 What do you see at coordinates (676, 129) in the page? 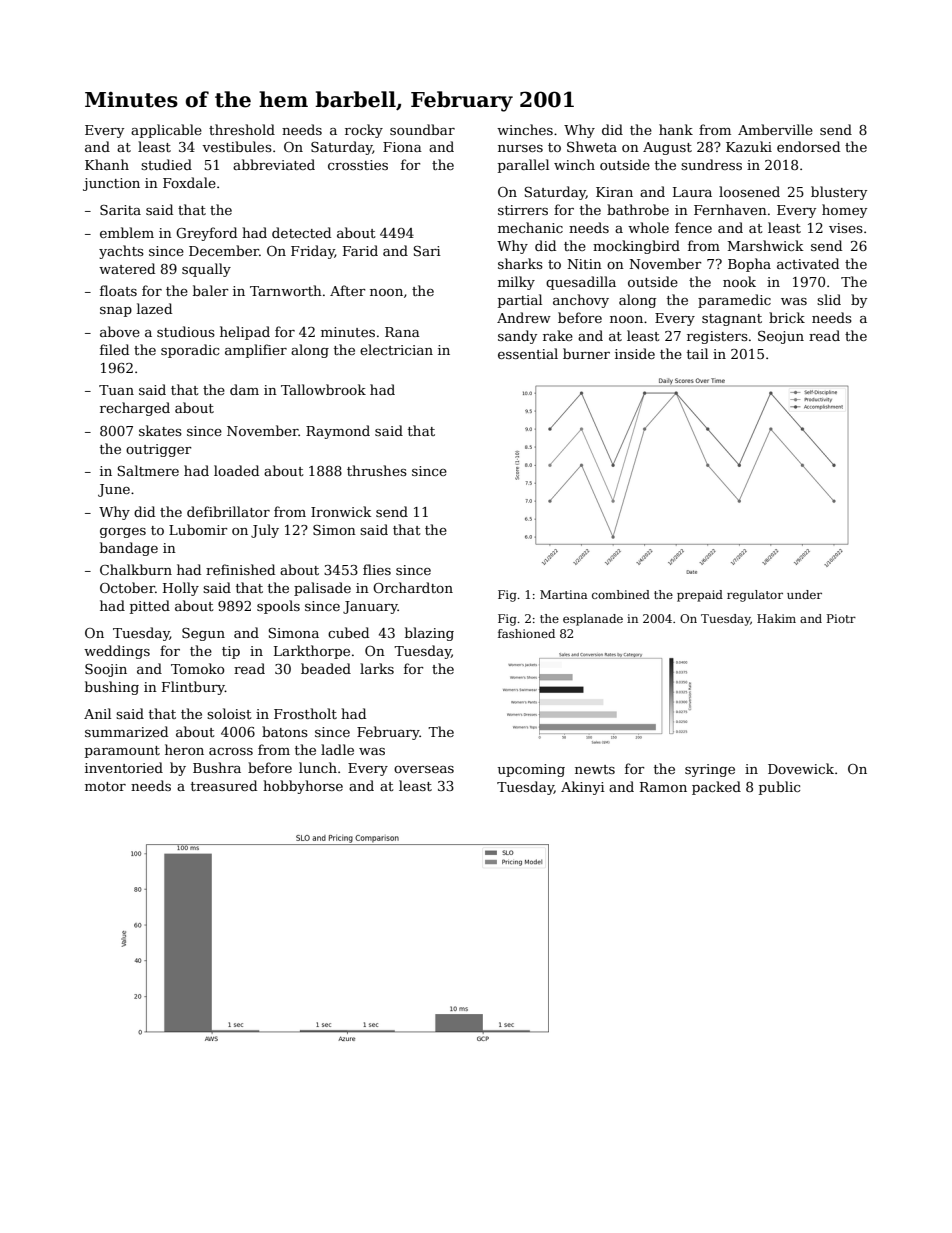
I see `hank` at bounding box center [676, 129].
